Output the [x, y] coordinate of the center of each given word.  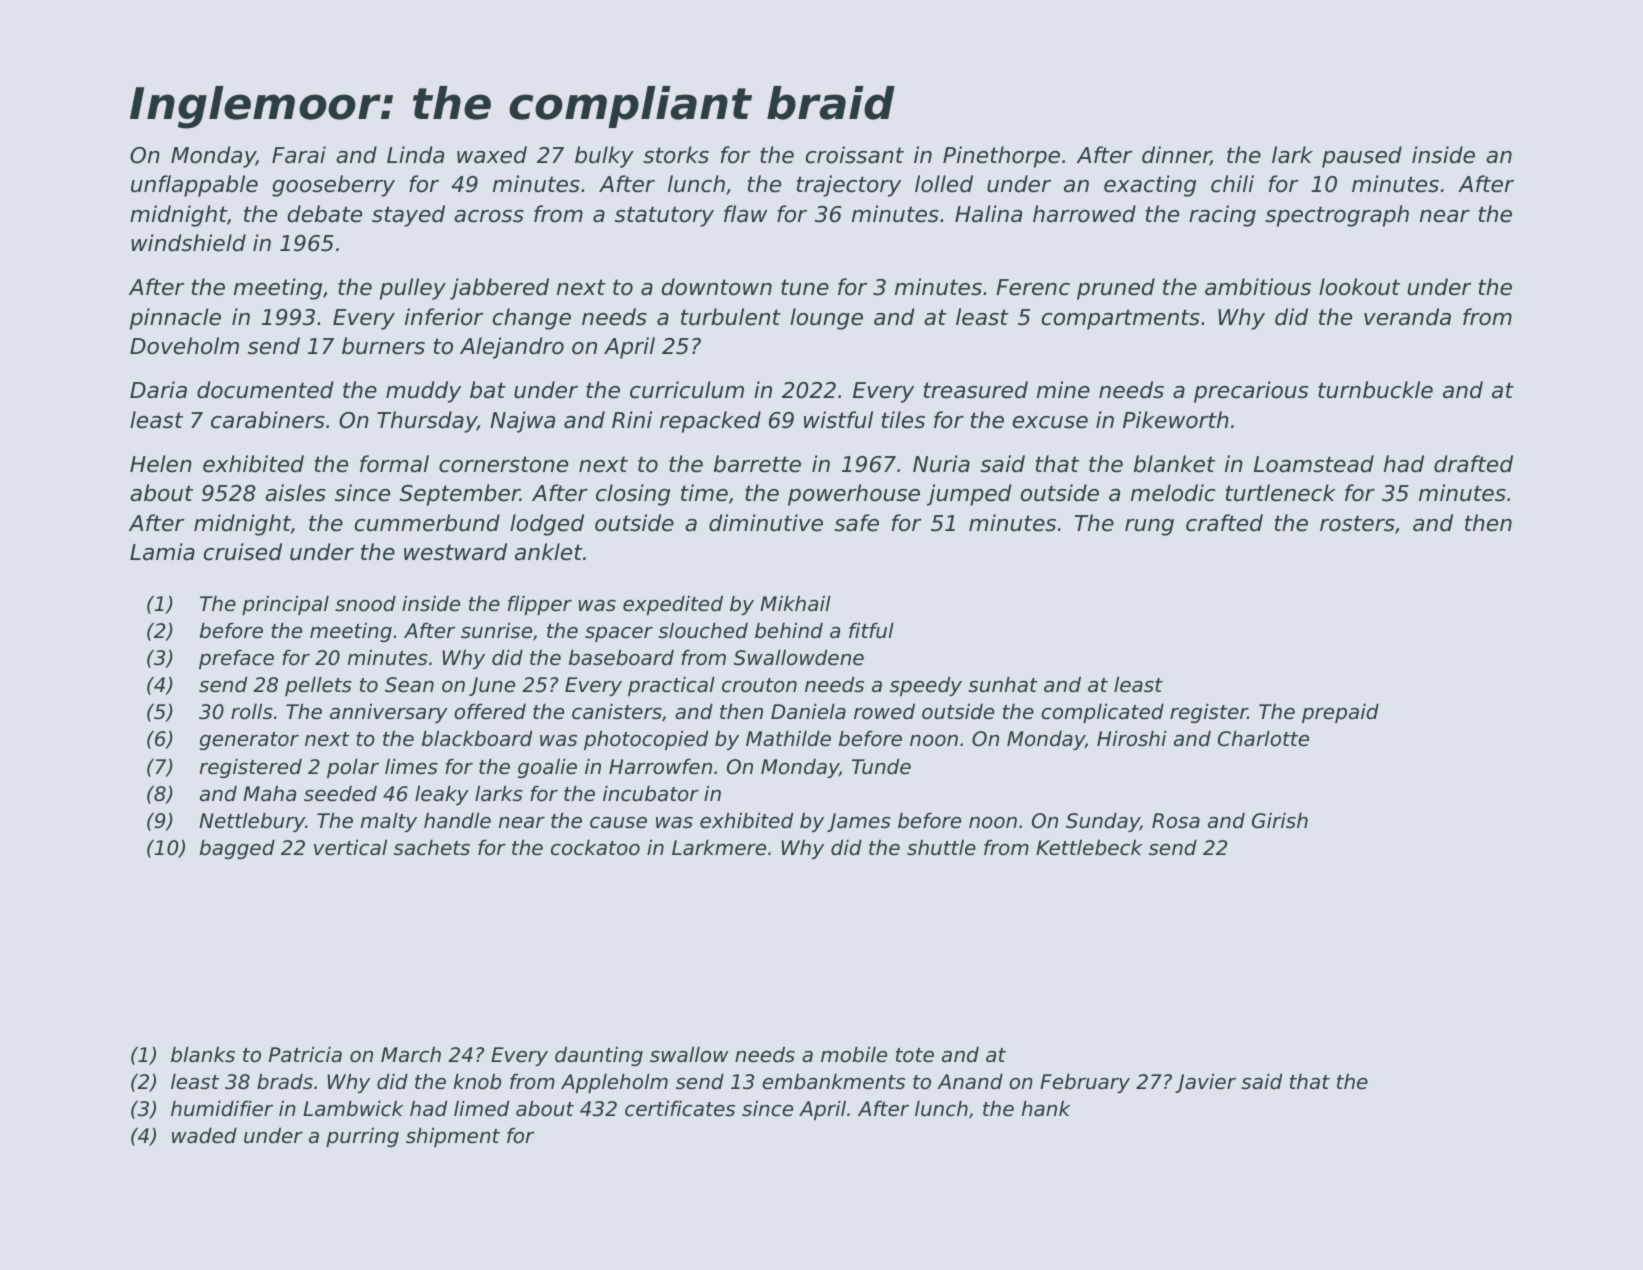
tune [805, 287]
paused [1362, 157]
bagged [237, 849]
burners [383, 346]
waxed [492, 155]
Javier [1205, 1083]
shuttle [941, 848]
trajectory [849, 186]
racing [1222, 216]
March [411, 1055]
